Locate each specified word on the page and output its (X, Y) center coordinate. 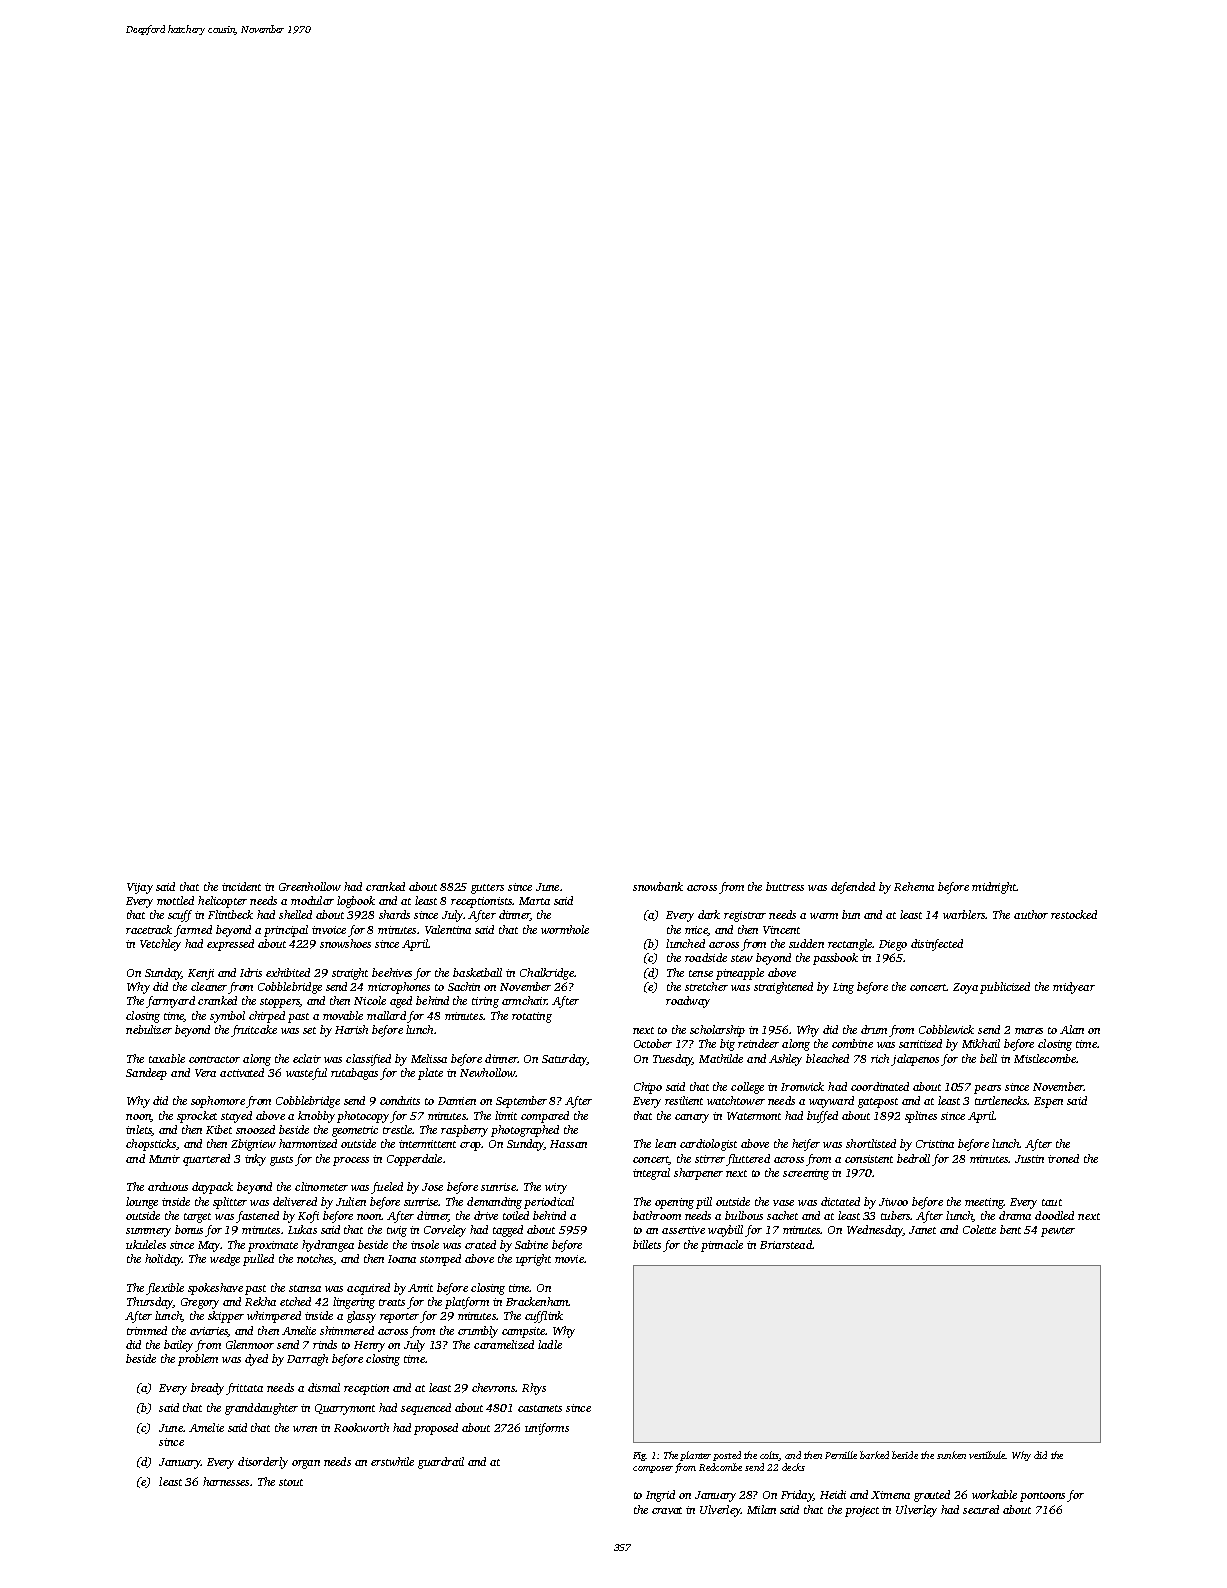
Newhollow (487, 1072)
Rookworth (361, 1427)
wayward (831, 1102)
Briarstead (786, 1244)
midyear (1074, 988)
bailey (178, 1346)
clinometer (321, 1186)
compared (545, 1117)
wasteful (306, 1074)
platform (467, 1303)
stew (742, 958)
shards (394, 914)
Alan (1072, 1029)
